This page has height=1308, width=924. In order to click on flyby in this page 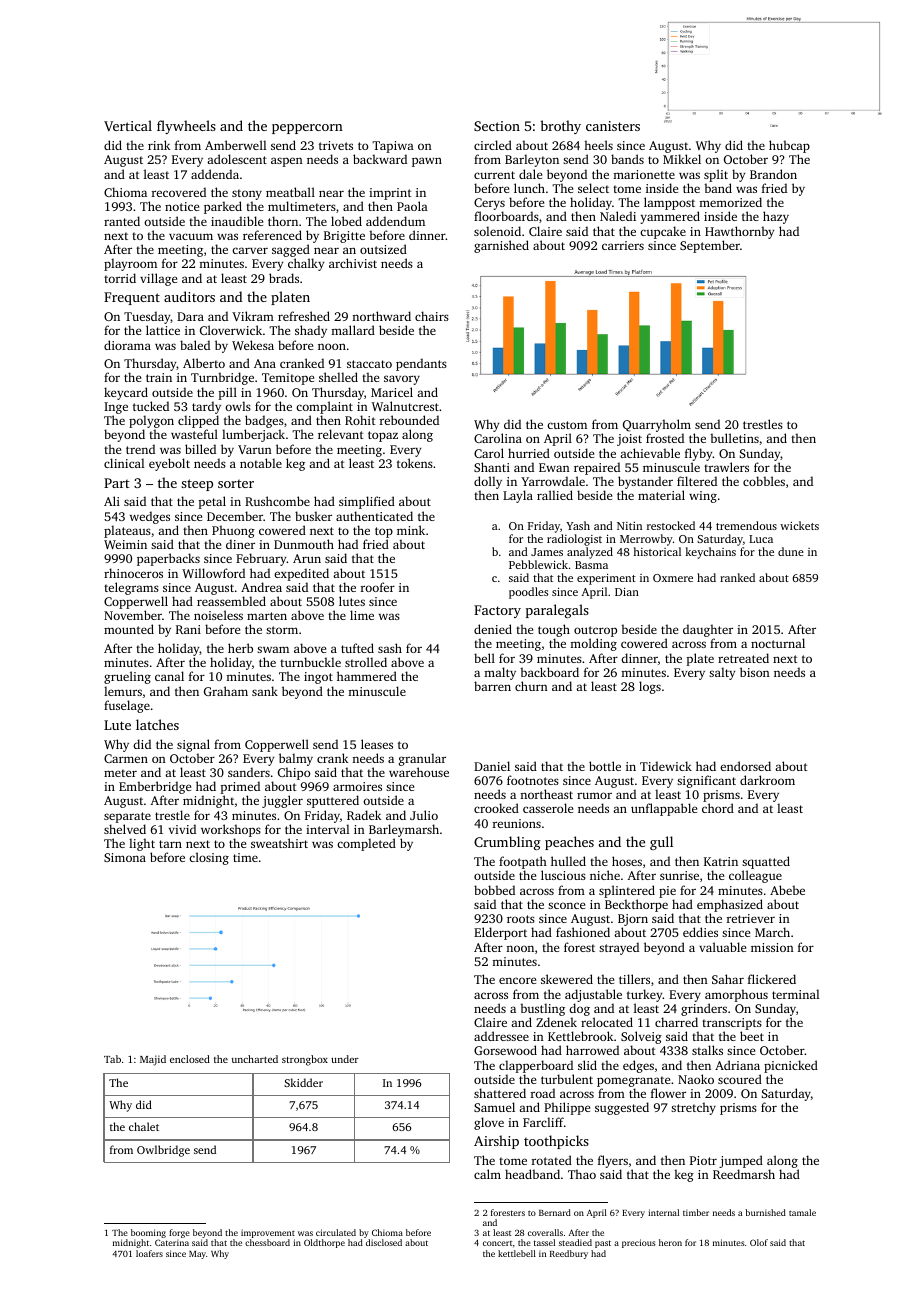, I will do `click(699, 454)`.
